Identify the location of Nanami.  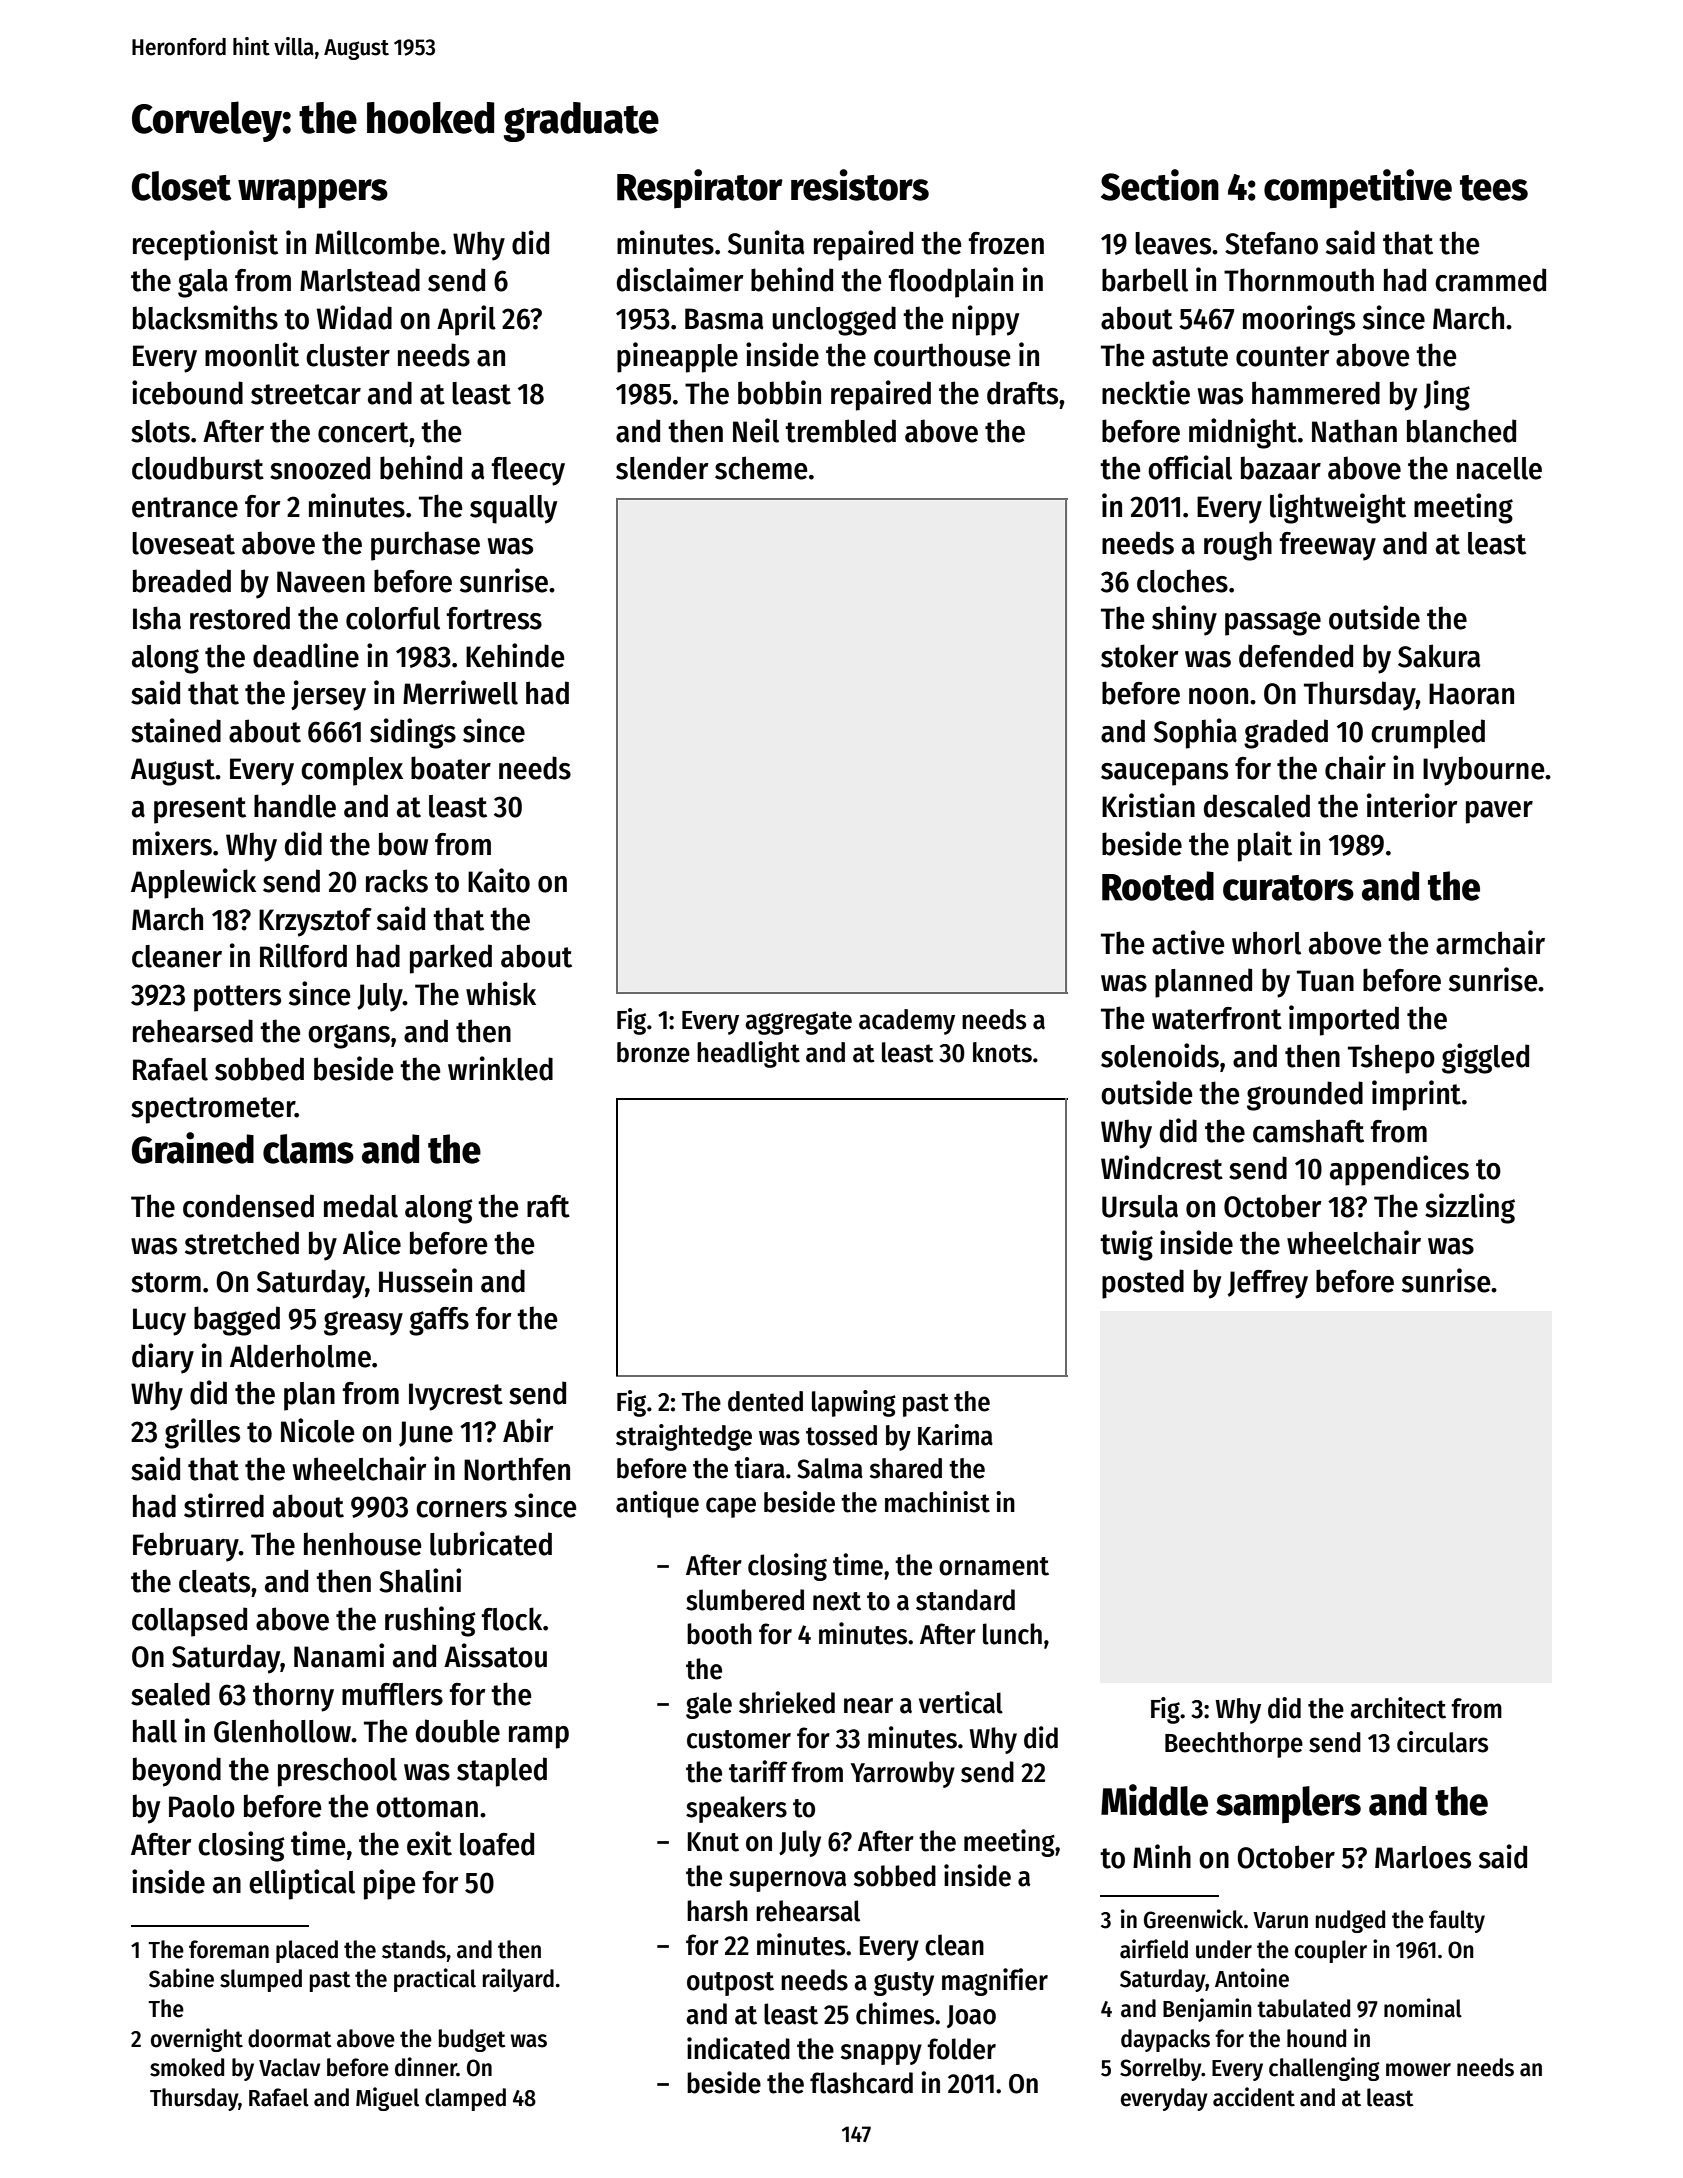
(339, 1655).
